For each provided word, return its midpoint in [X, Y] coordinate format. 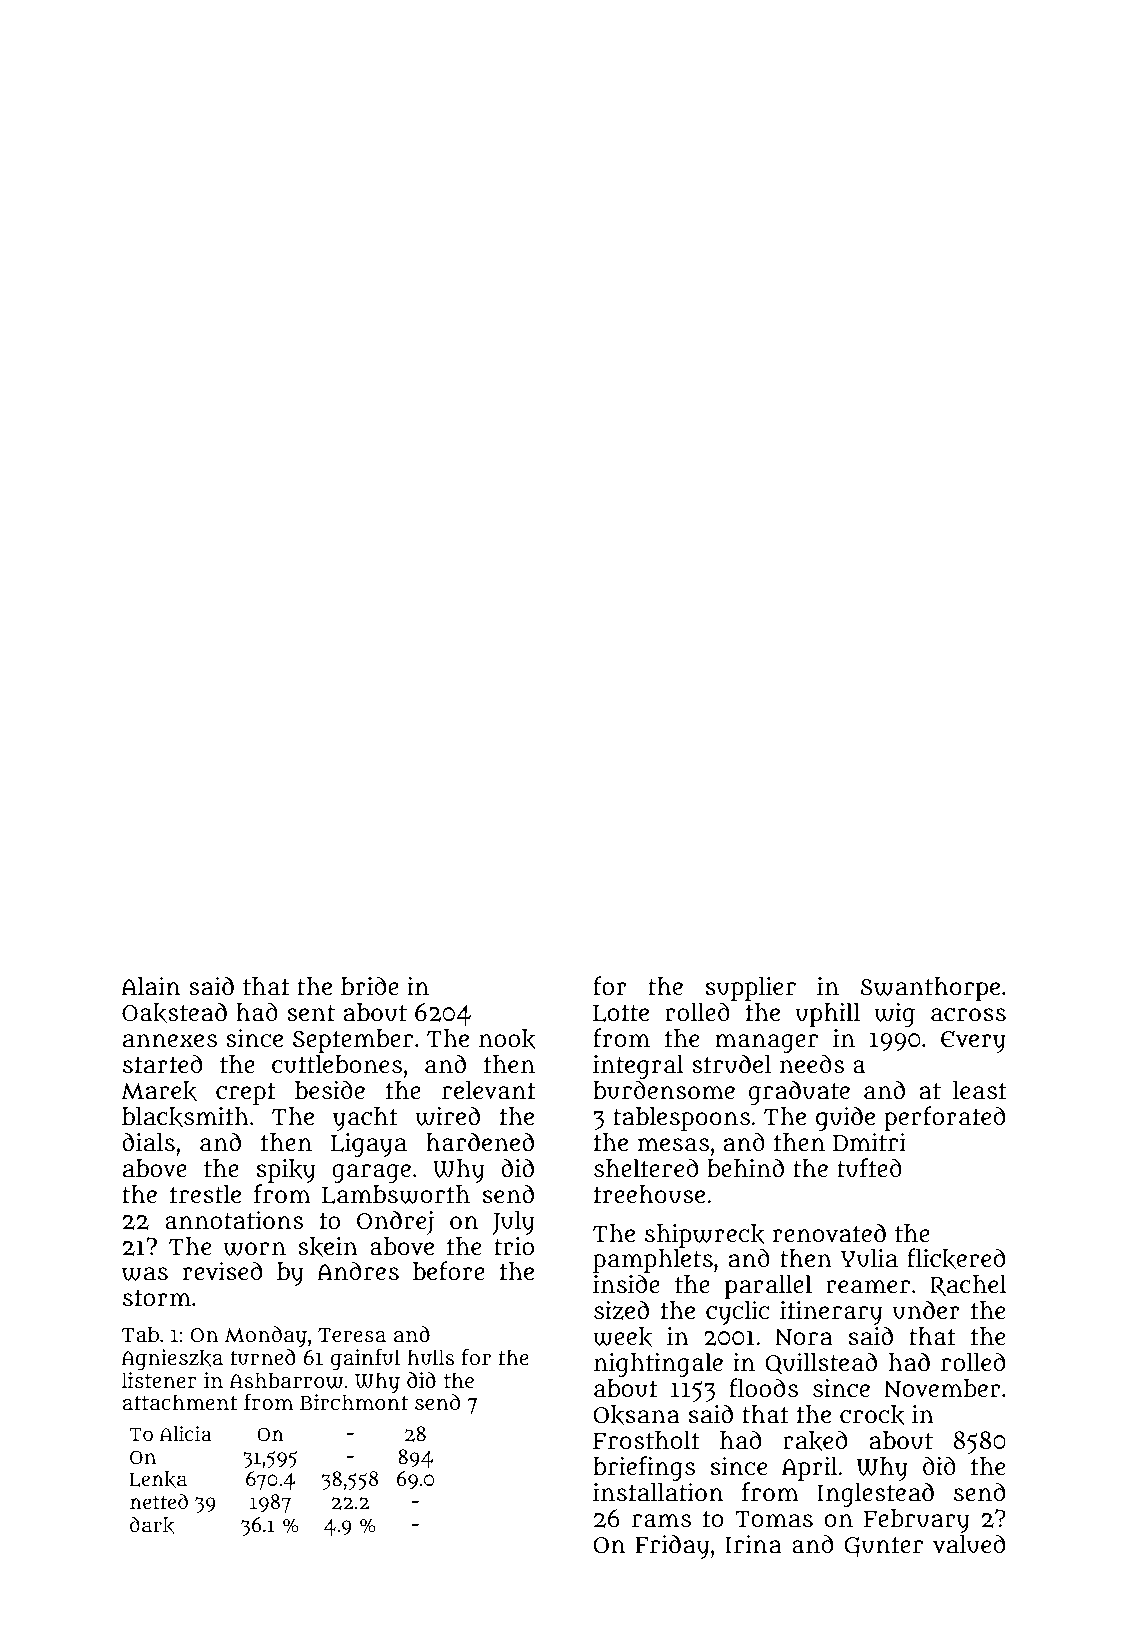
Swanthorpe [930, 989]
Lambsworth [396, 1194]
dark [152, 1525]
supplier [751, 989]
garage [371, 1173]
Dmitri [869, 1142]
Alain [151, 986]
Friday [672, 1546]
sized [621, 1310]
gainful [365, 1359]
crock [872, 1415]
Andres [358, 1270]
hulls [430, 1357]
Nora [804, 1337]
